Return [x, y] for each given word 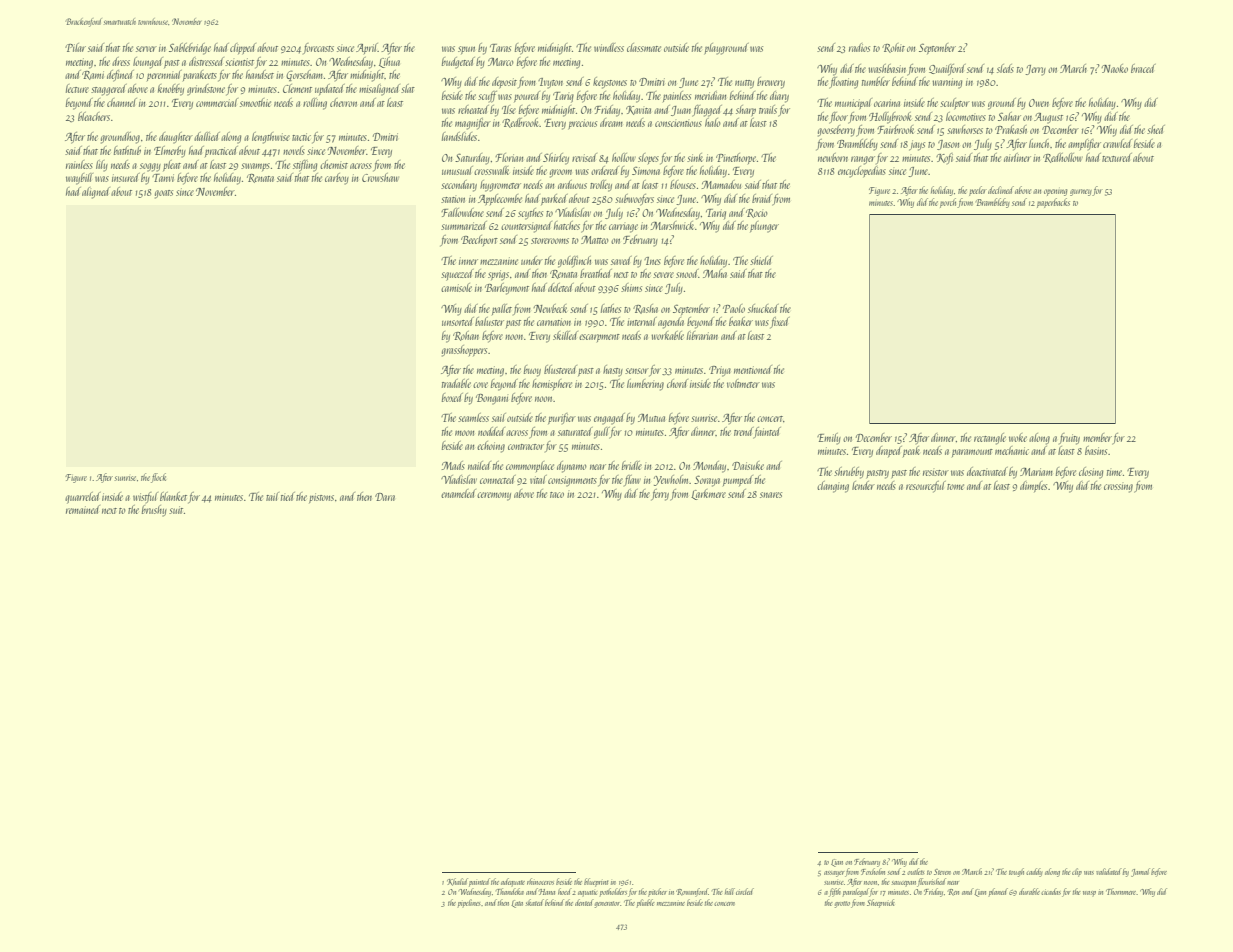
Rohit [893, 48]
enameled [458, 493]
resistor [936, 473]
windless [609, 47]
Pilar [75, 47]
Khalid [457, 882]
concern [724, 904]
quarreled [83, 498]
